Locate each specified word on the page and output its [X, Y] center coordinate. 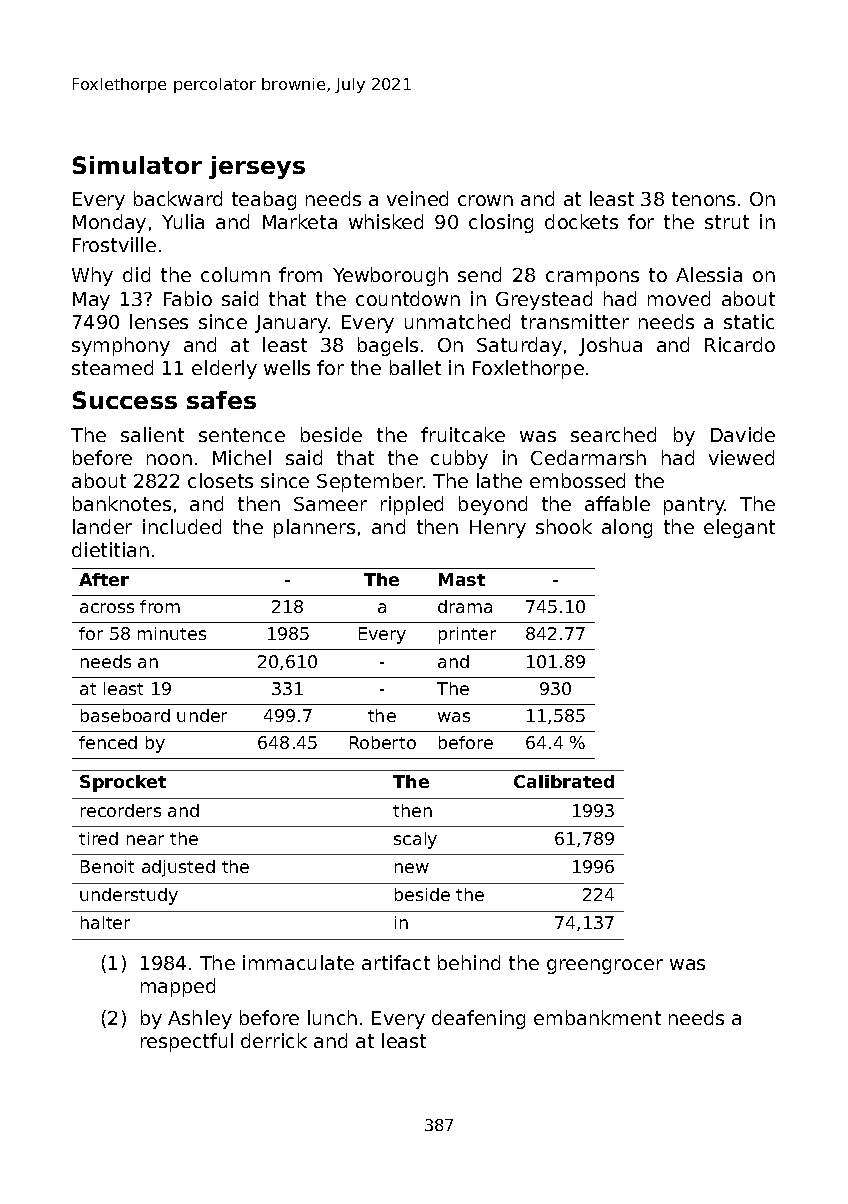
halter [105, 922]
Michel [242, 457]
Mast [462, 579]
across [107, 608]
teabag [264, 200]
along [627, 528]
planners [314, 528]
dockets [581, 221]
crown [485, 200]
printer [467, 635]
